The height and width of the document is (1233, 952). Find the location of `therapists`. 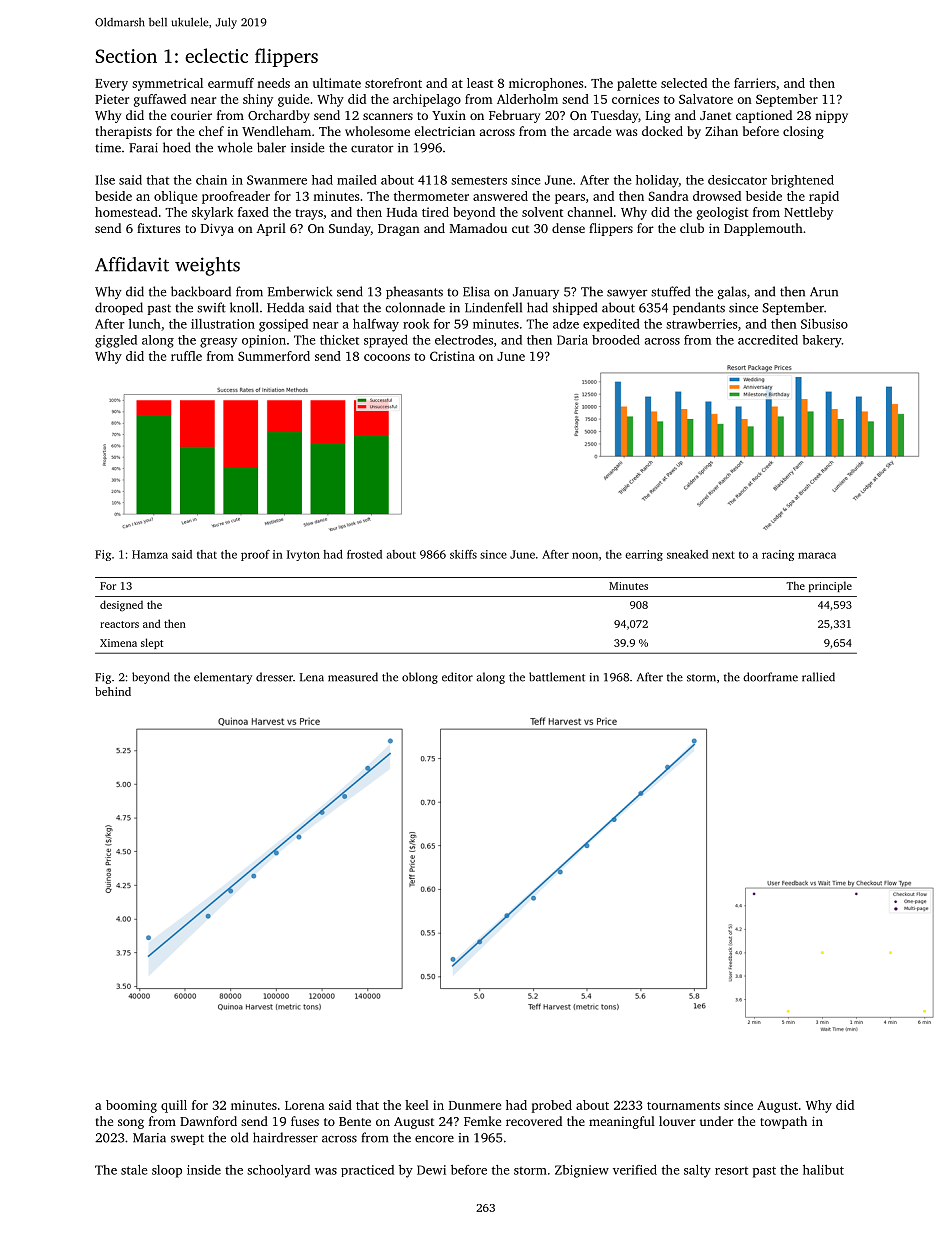

therapists is located at coordinates (124, 132).
